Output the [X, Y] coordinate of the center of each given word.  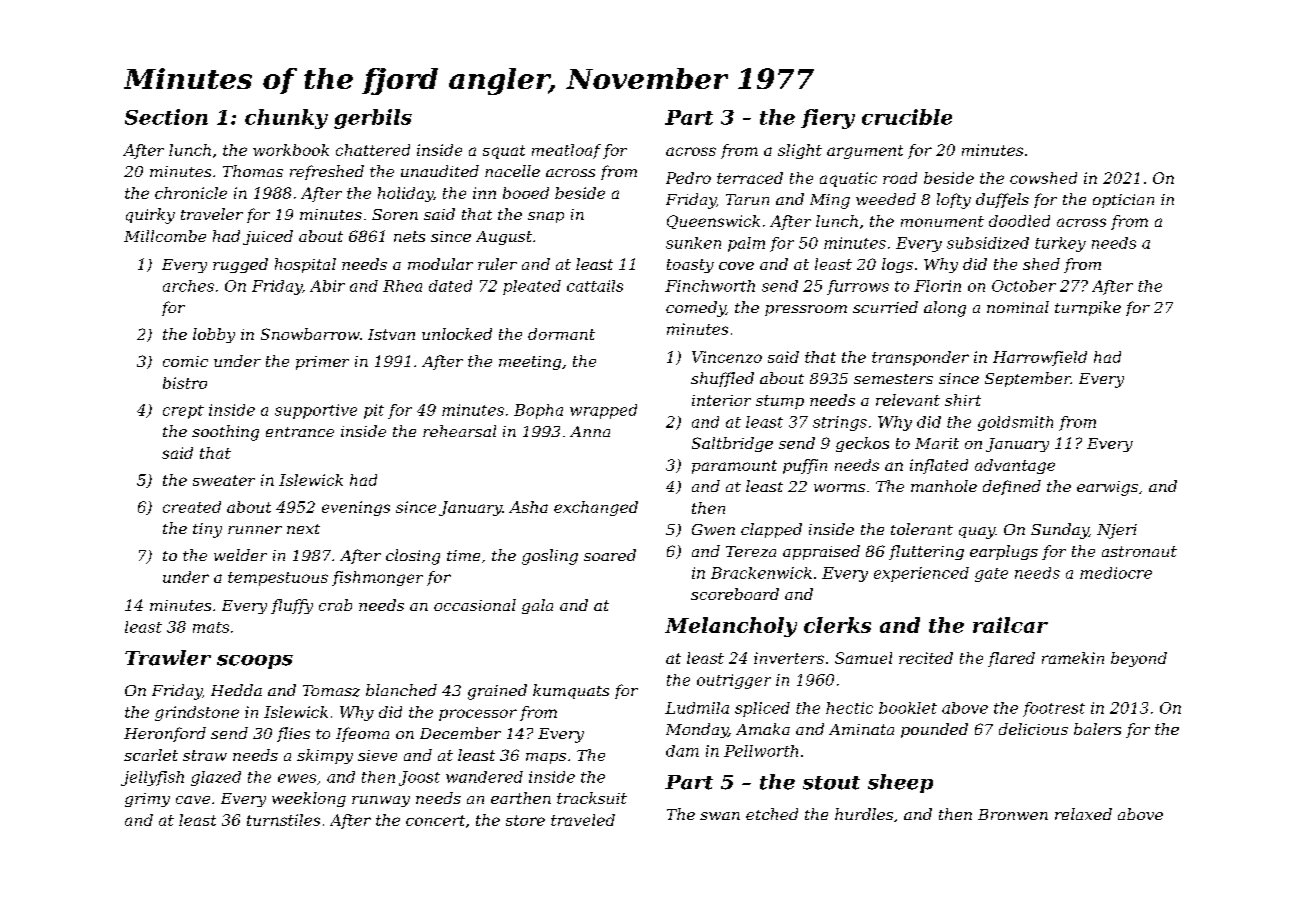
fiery [828, 119]
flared [1011, 659]
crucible [907, 117]
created [192, 507]
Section [166, 117]
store [525, 820]
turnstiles [283, 820]
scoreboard [735, 594]
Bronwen [1013, 814]
